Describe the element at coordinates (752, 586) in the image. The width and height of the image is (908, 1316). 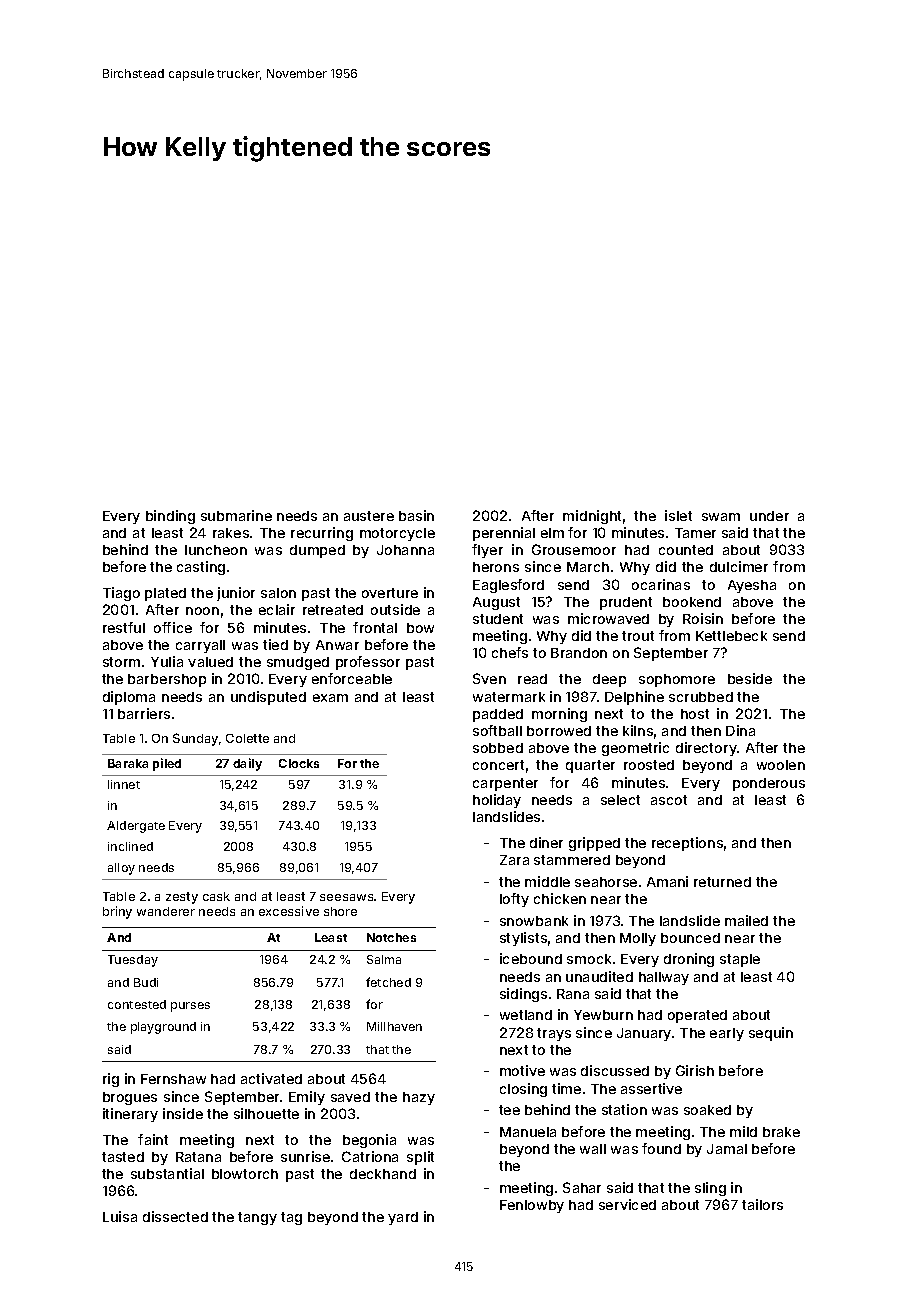
I see `Ayesha` at that location.
